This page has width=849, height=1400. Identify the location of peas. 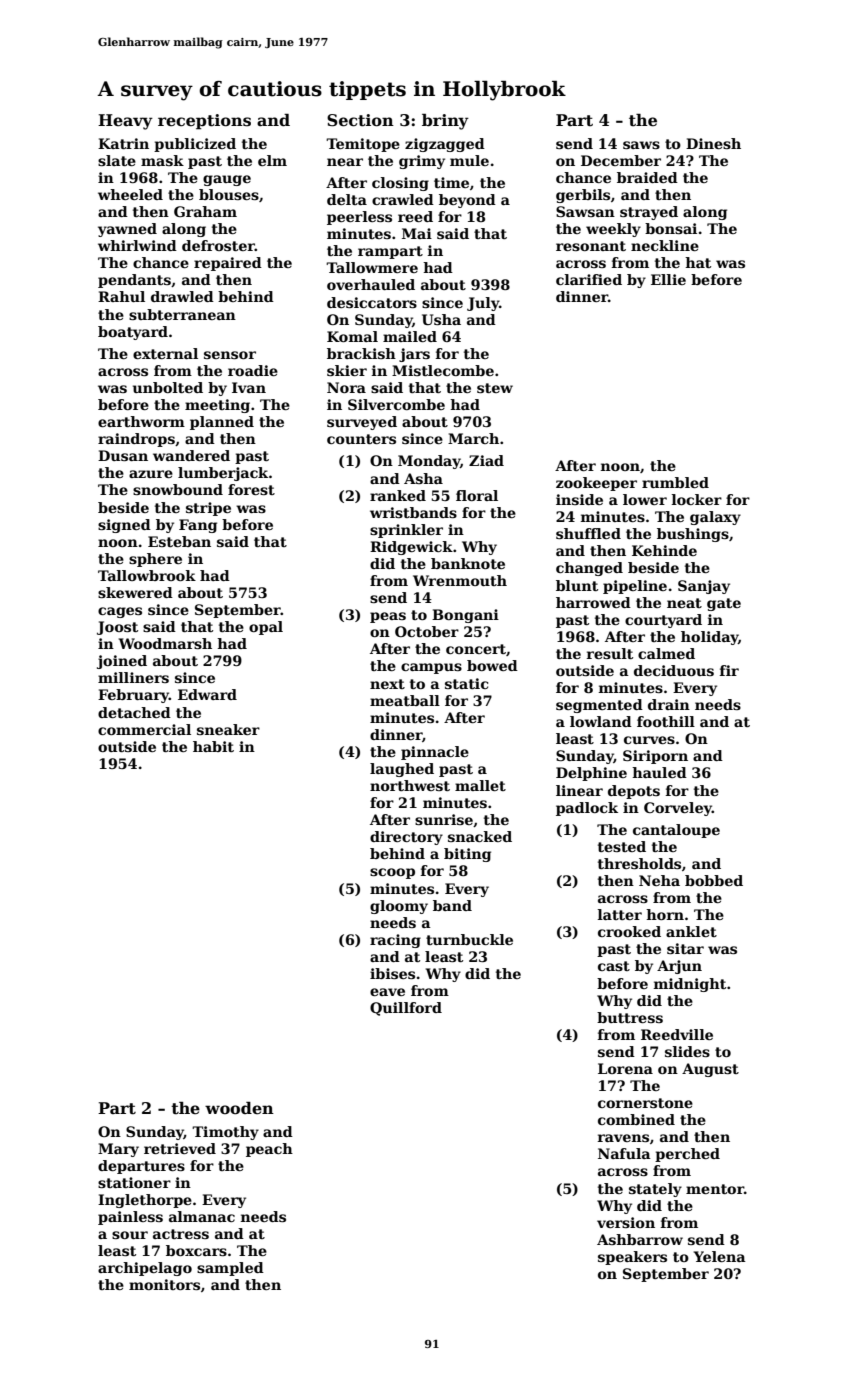
(388, 617).
